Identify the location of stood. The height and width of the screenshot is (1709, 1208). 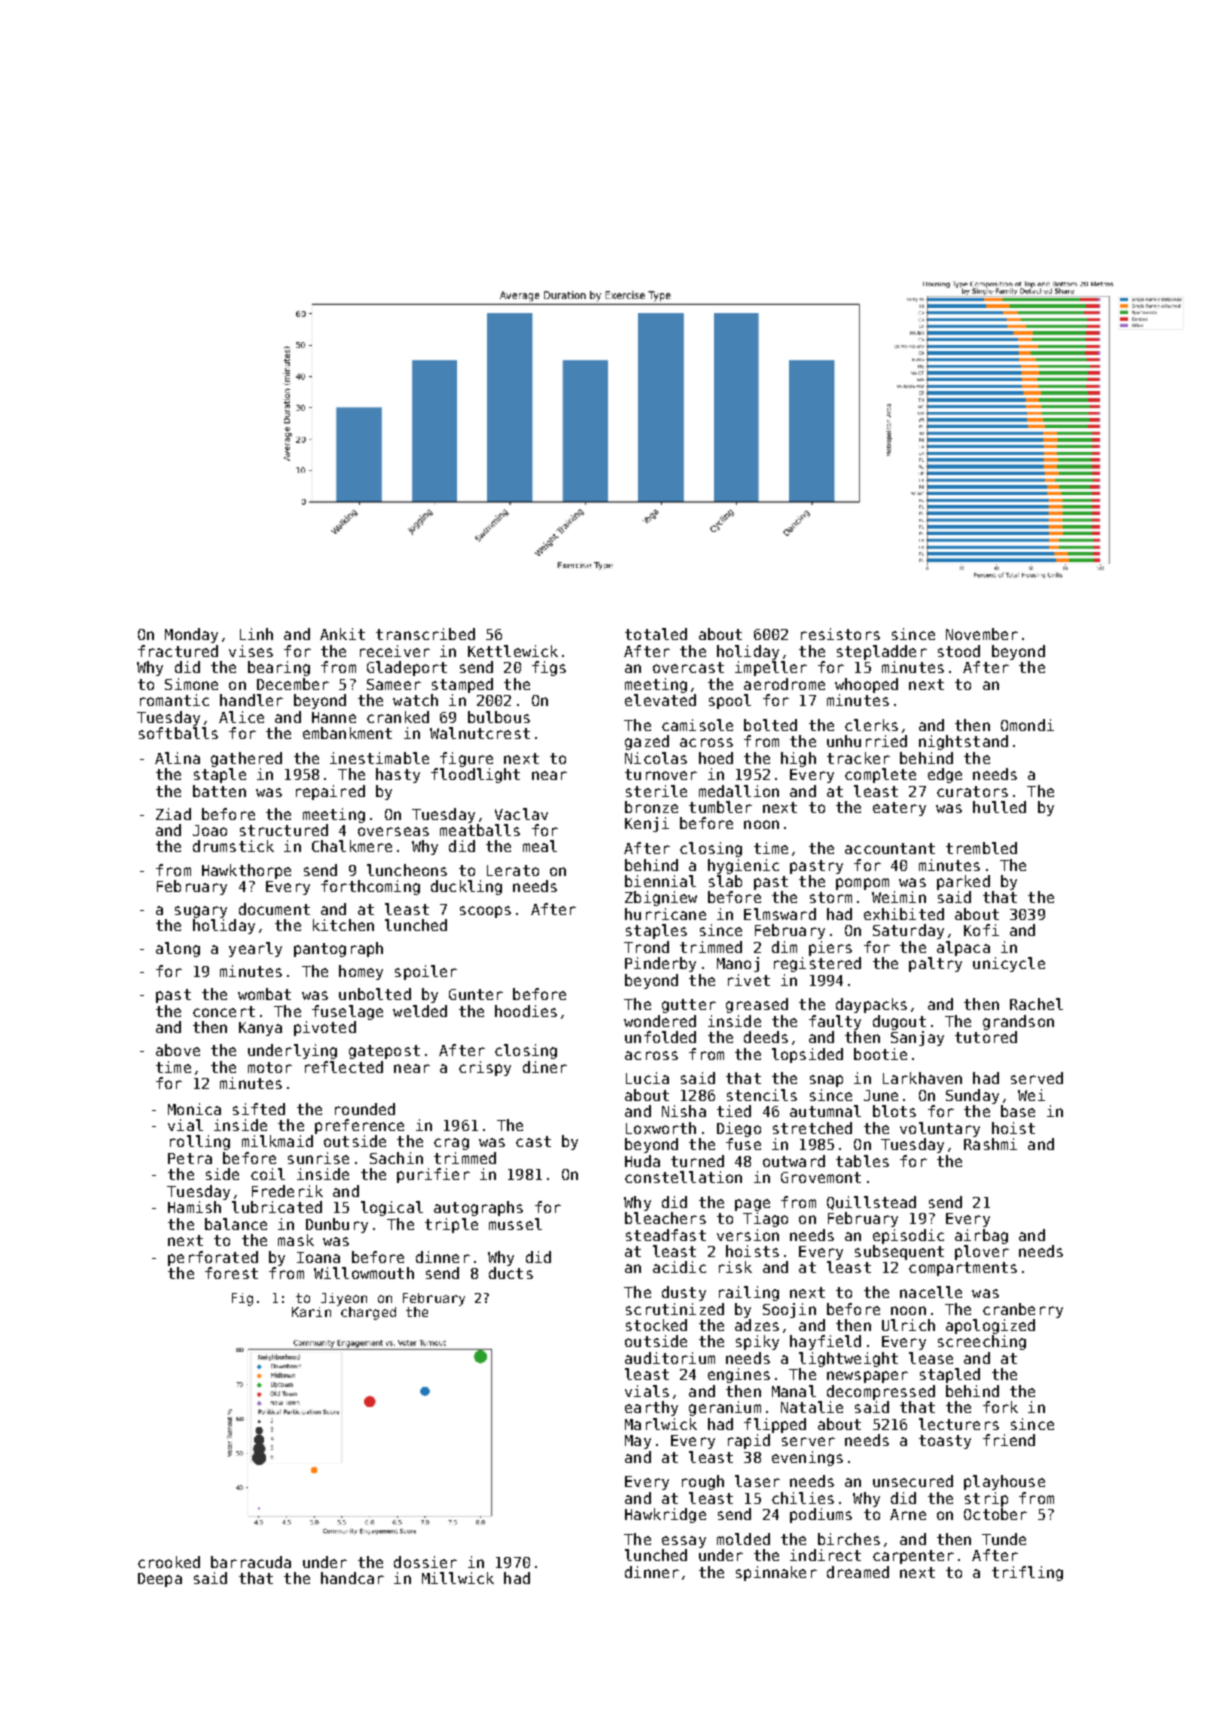
(959, 651).
